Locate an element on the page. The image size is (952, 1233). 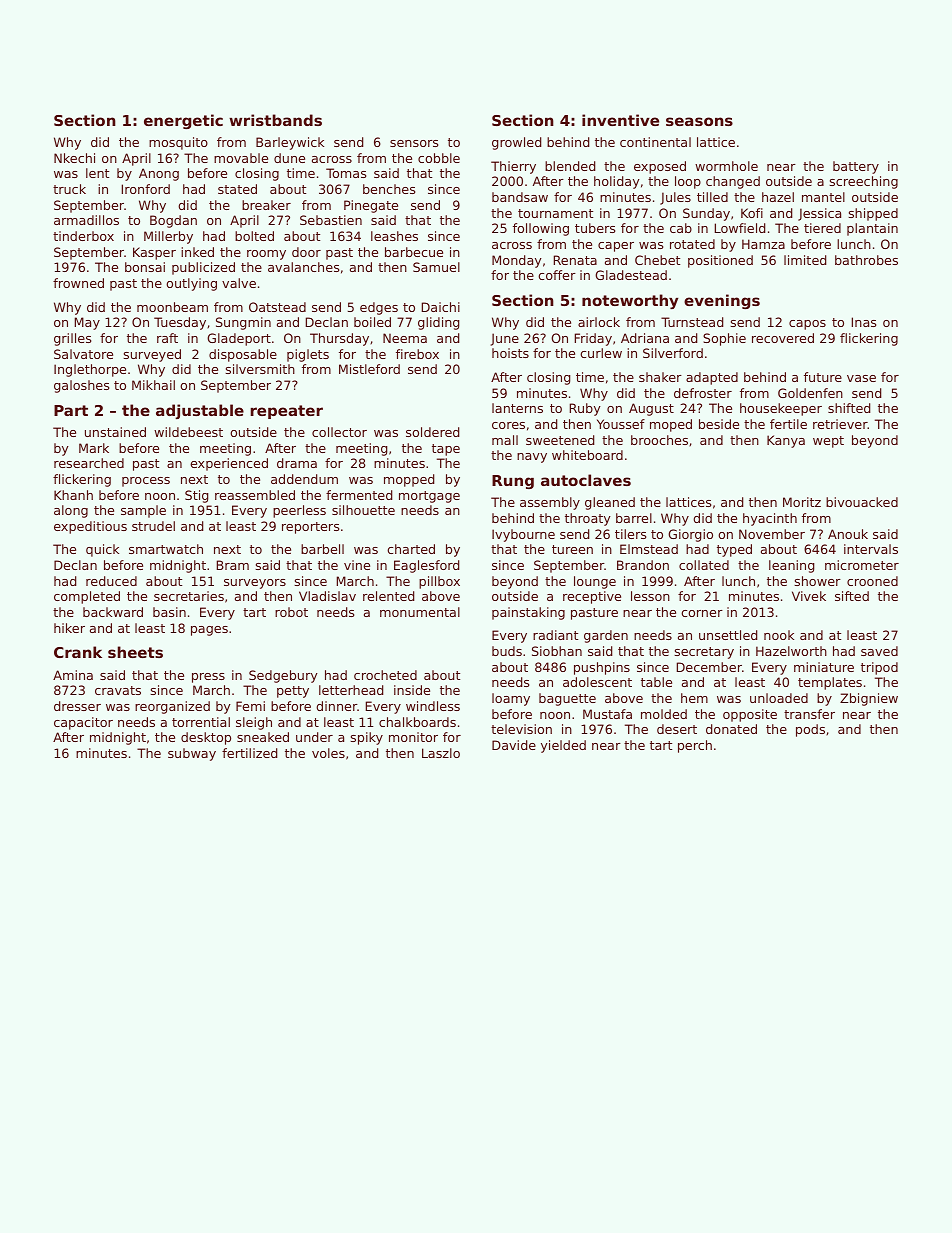
edges is located at coordinates (379, 308).
